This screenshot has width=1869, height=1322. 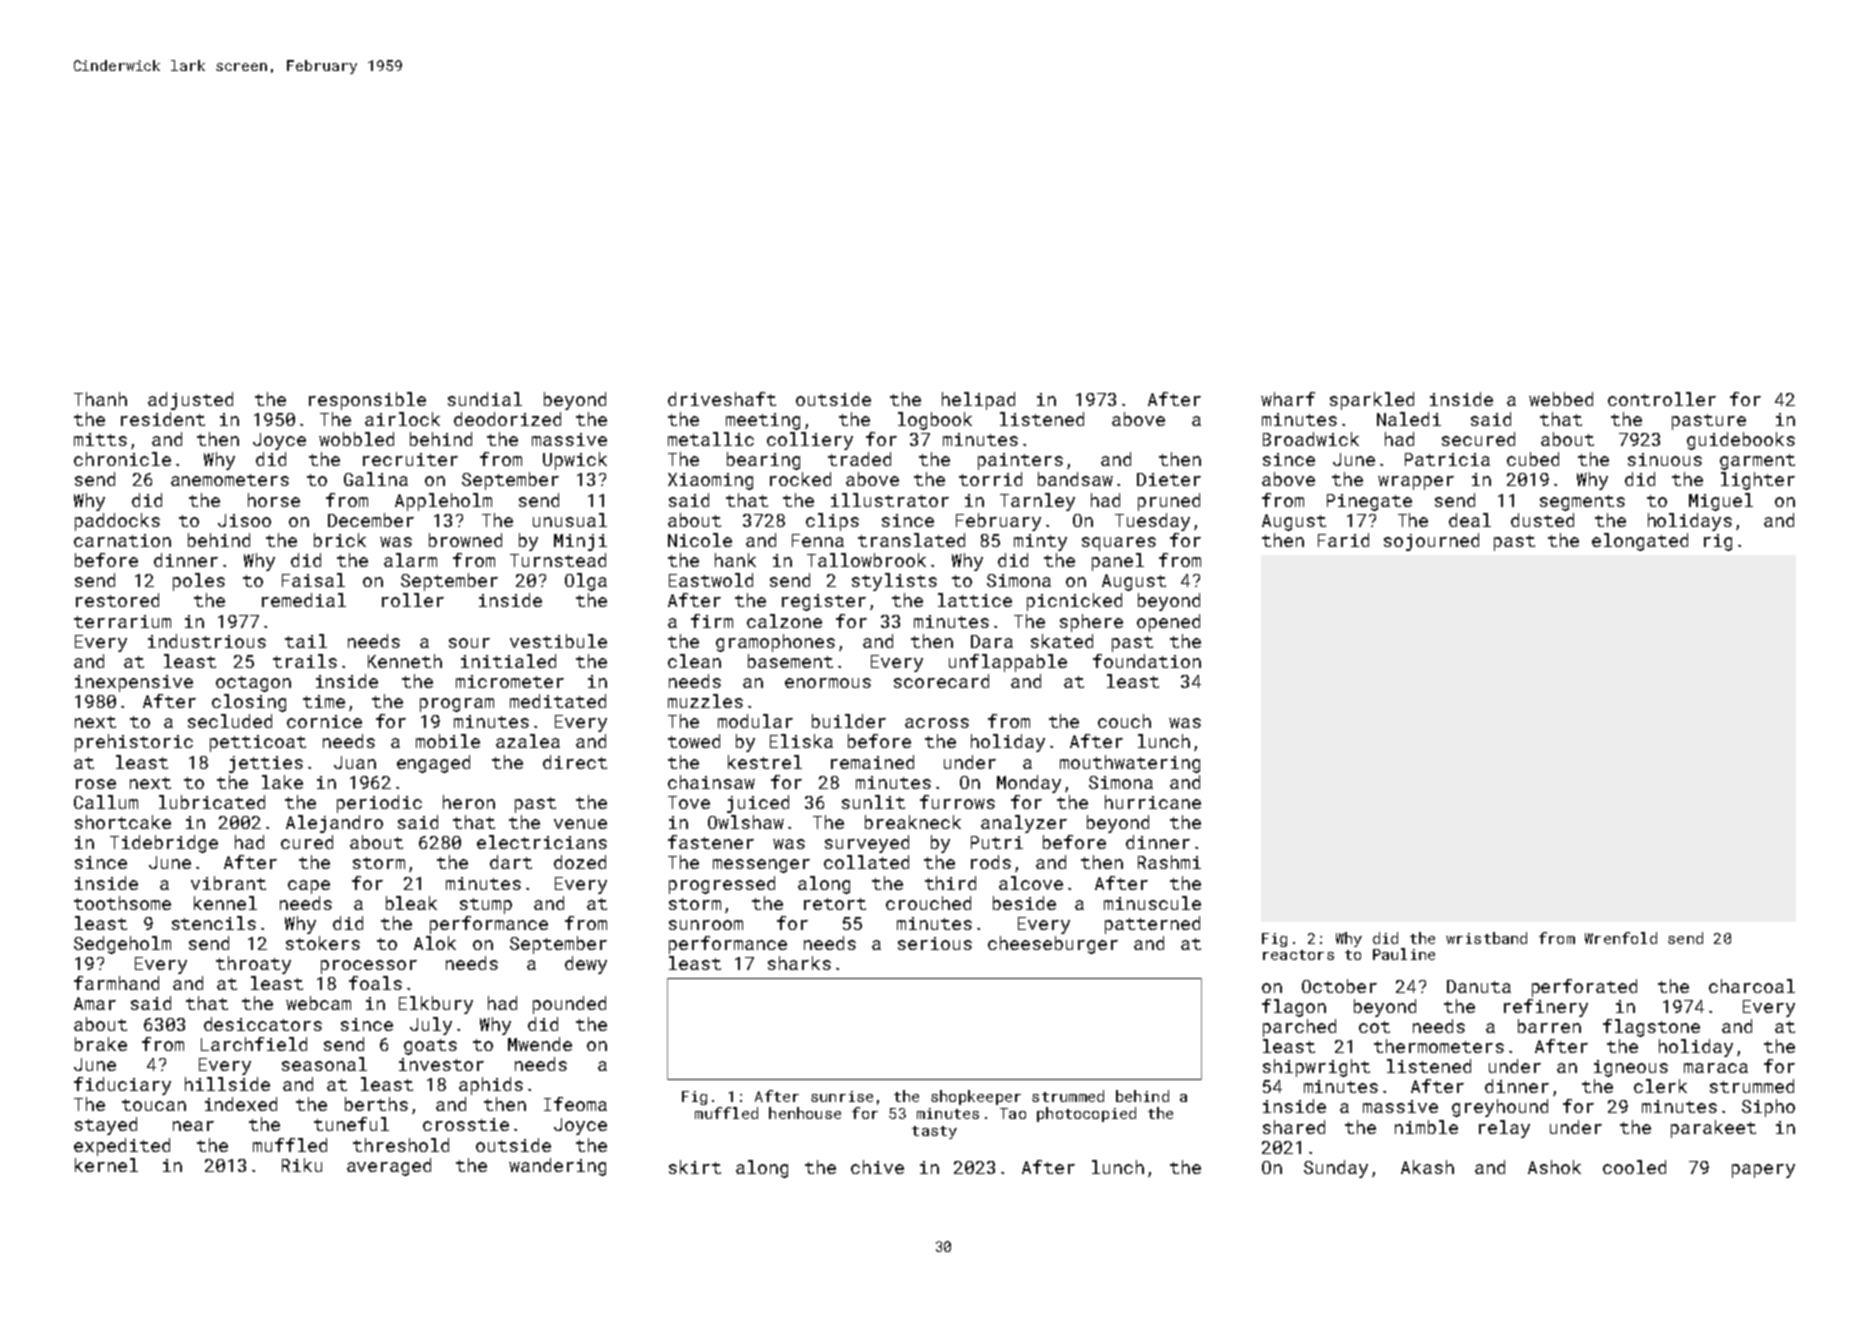 I want to click on furrows, so click(x=957, y=802).
